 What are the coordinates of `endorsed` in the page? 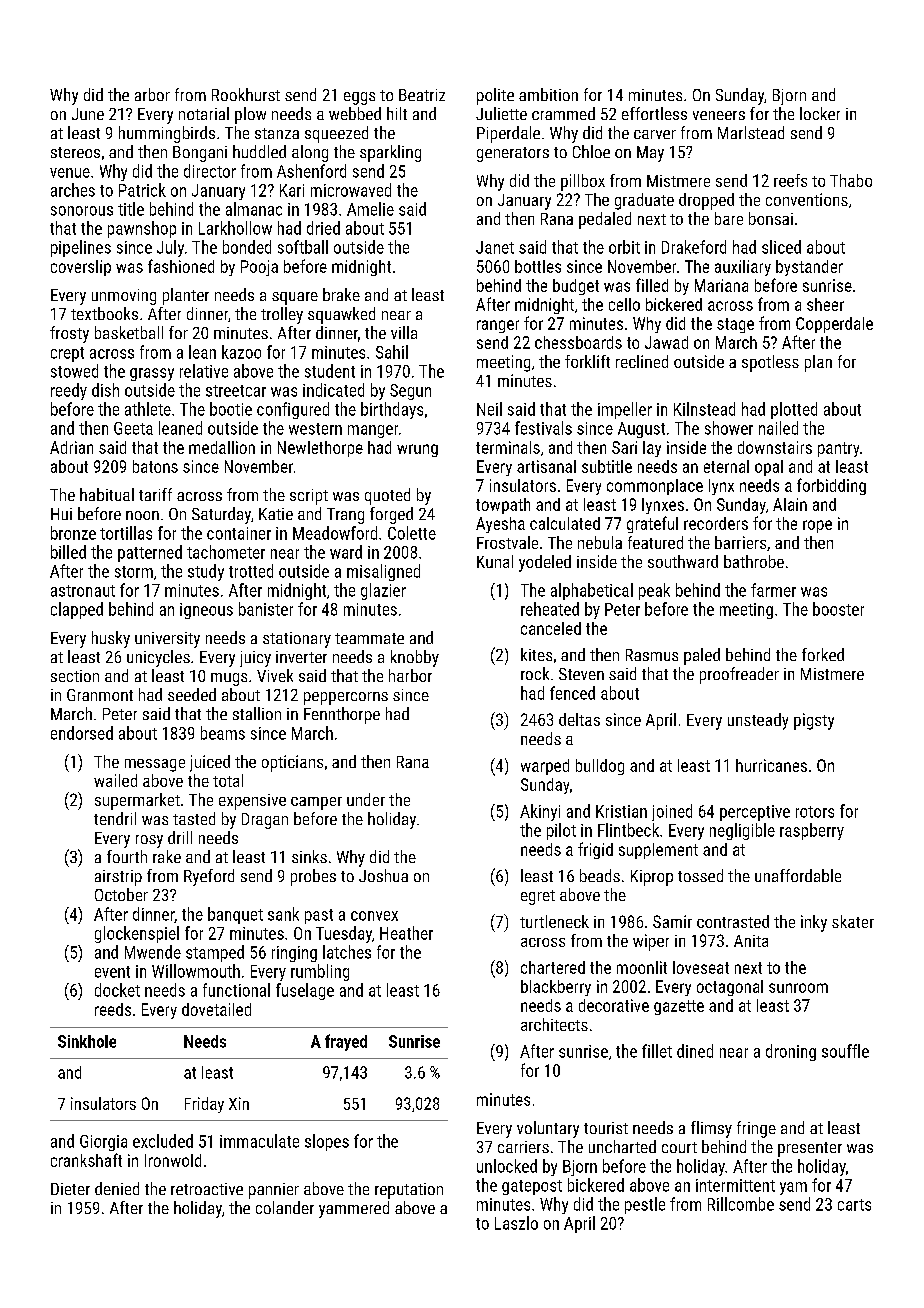 It's located at (82, 733).
